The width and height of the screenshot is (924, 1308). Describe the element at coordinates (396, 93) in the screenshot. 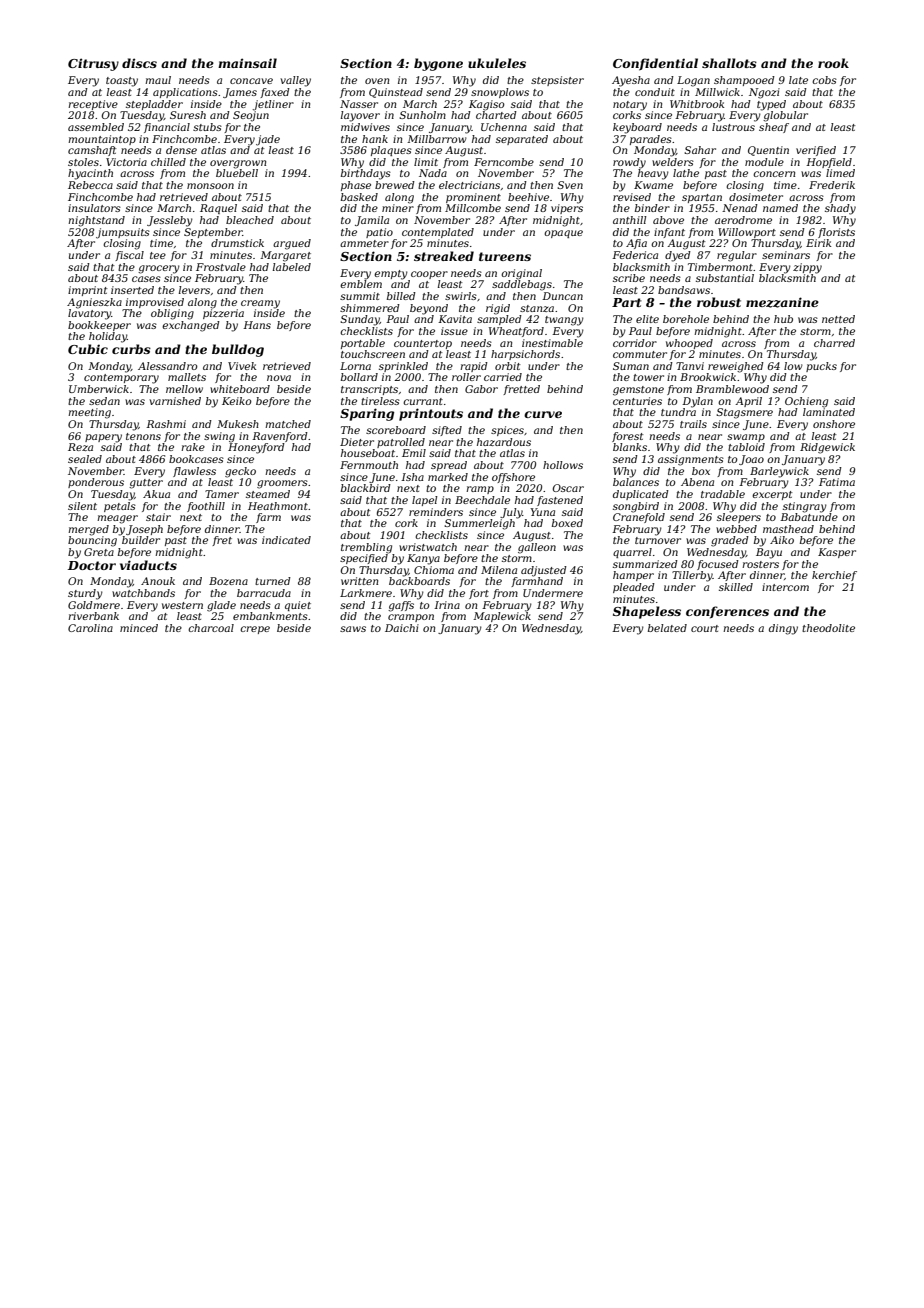

I see `Quinstead` at that location.
